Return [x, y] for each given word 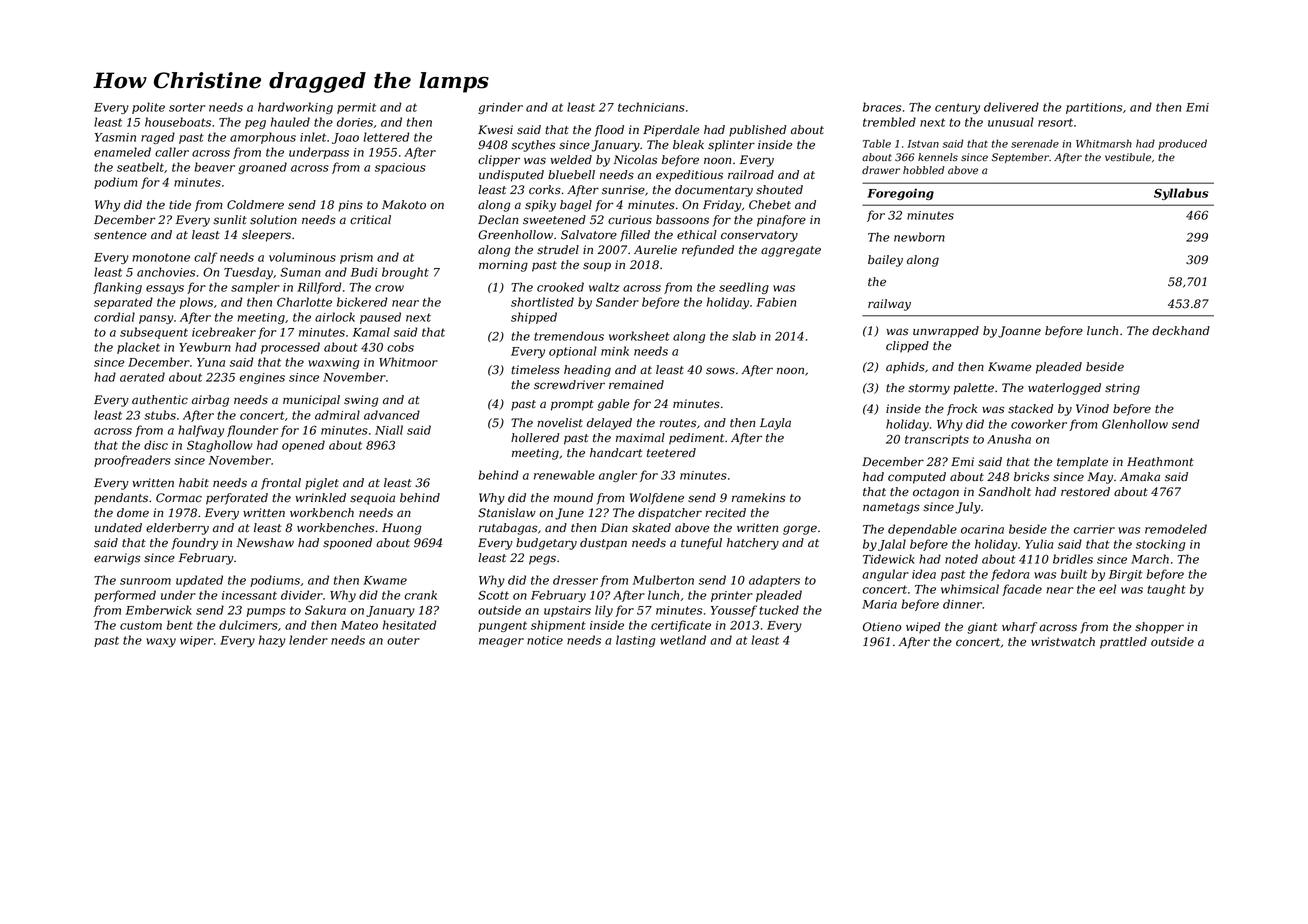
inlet [313, 137]
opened [303, 446]
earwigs [117, 559]
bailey [885, 261]
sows [720, 371]
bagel [576, 206]
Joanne [1019, 332]
